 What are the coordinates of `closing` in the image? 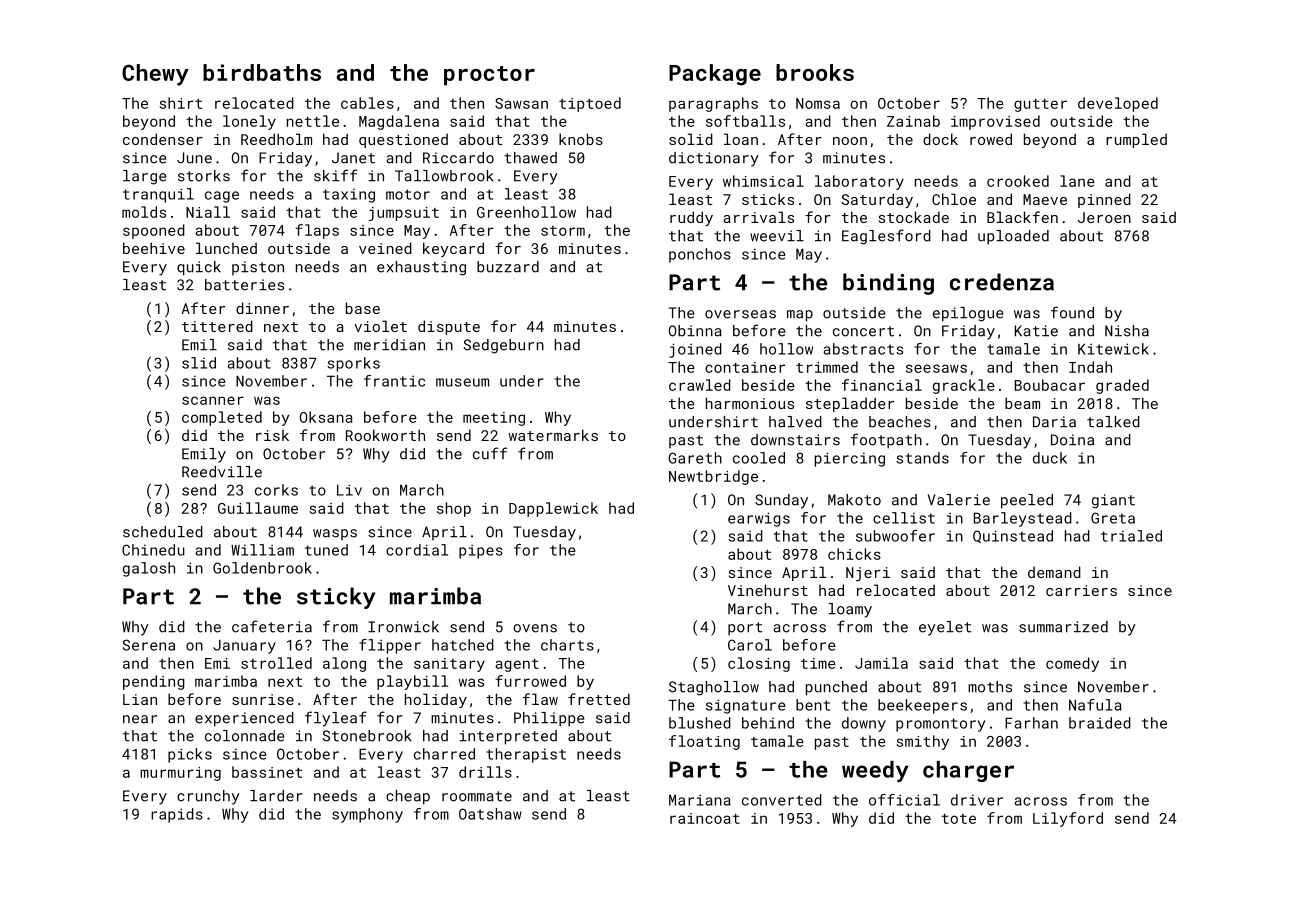 It's located at (759, 664).
